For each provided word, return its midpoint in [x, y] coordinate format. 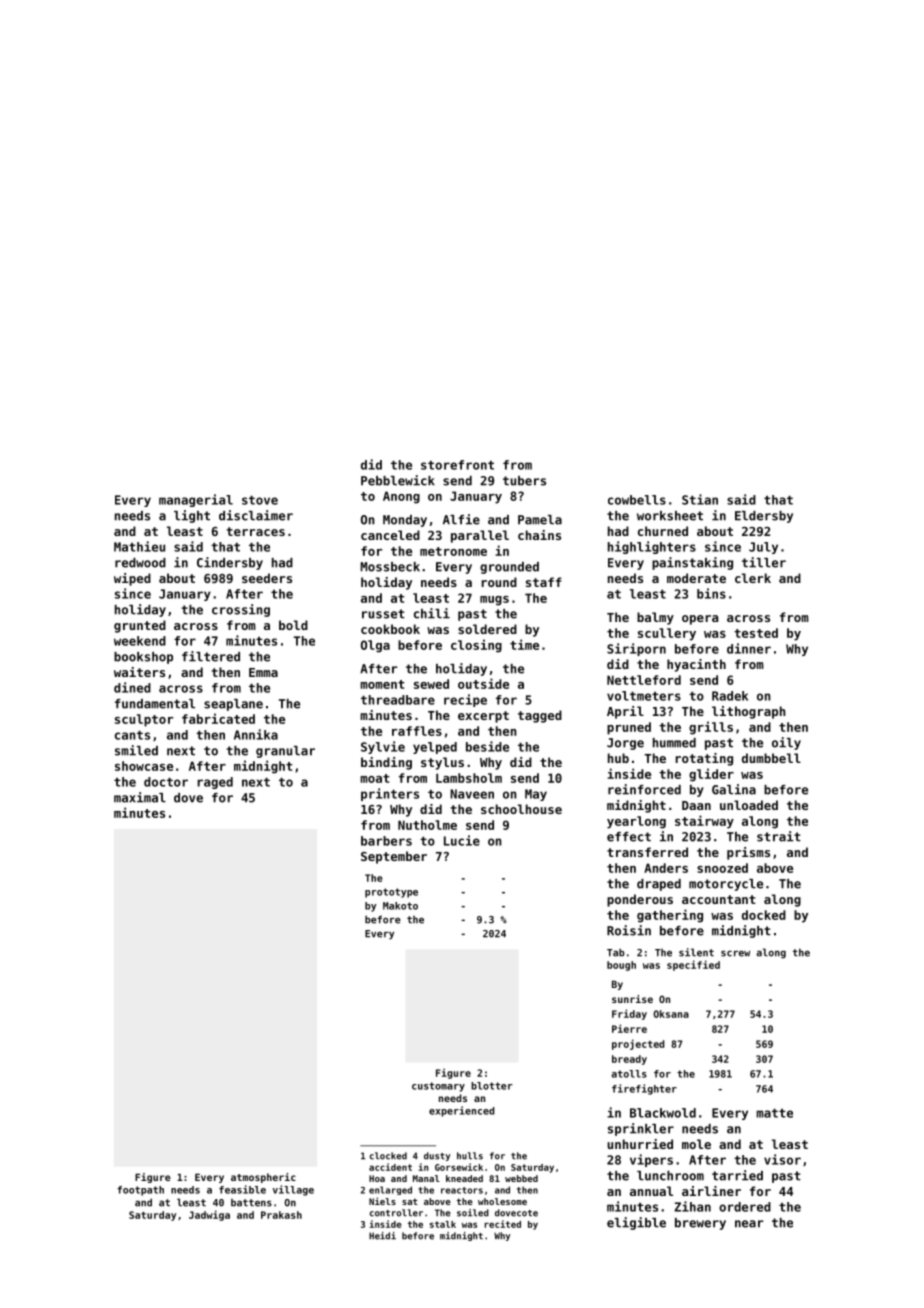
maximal [140, 797]
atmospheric [263, 1178]
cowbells [637, 500]
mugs [494, 601]
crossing [241, 610]
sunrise [632, 999]
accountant [719, 899]
